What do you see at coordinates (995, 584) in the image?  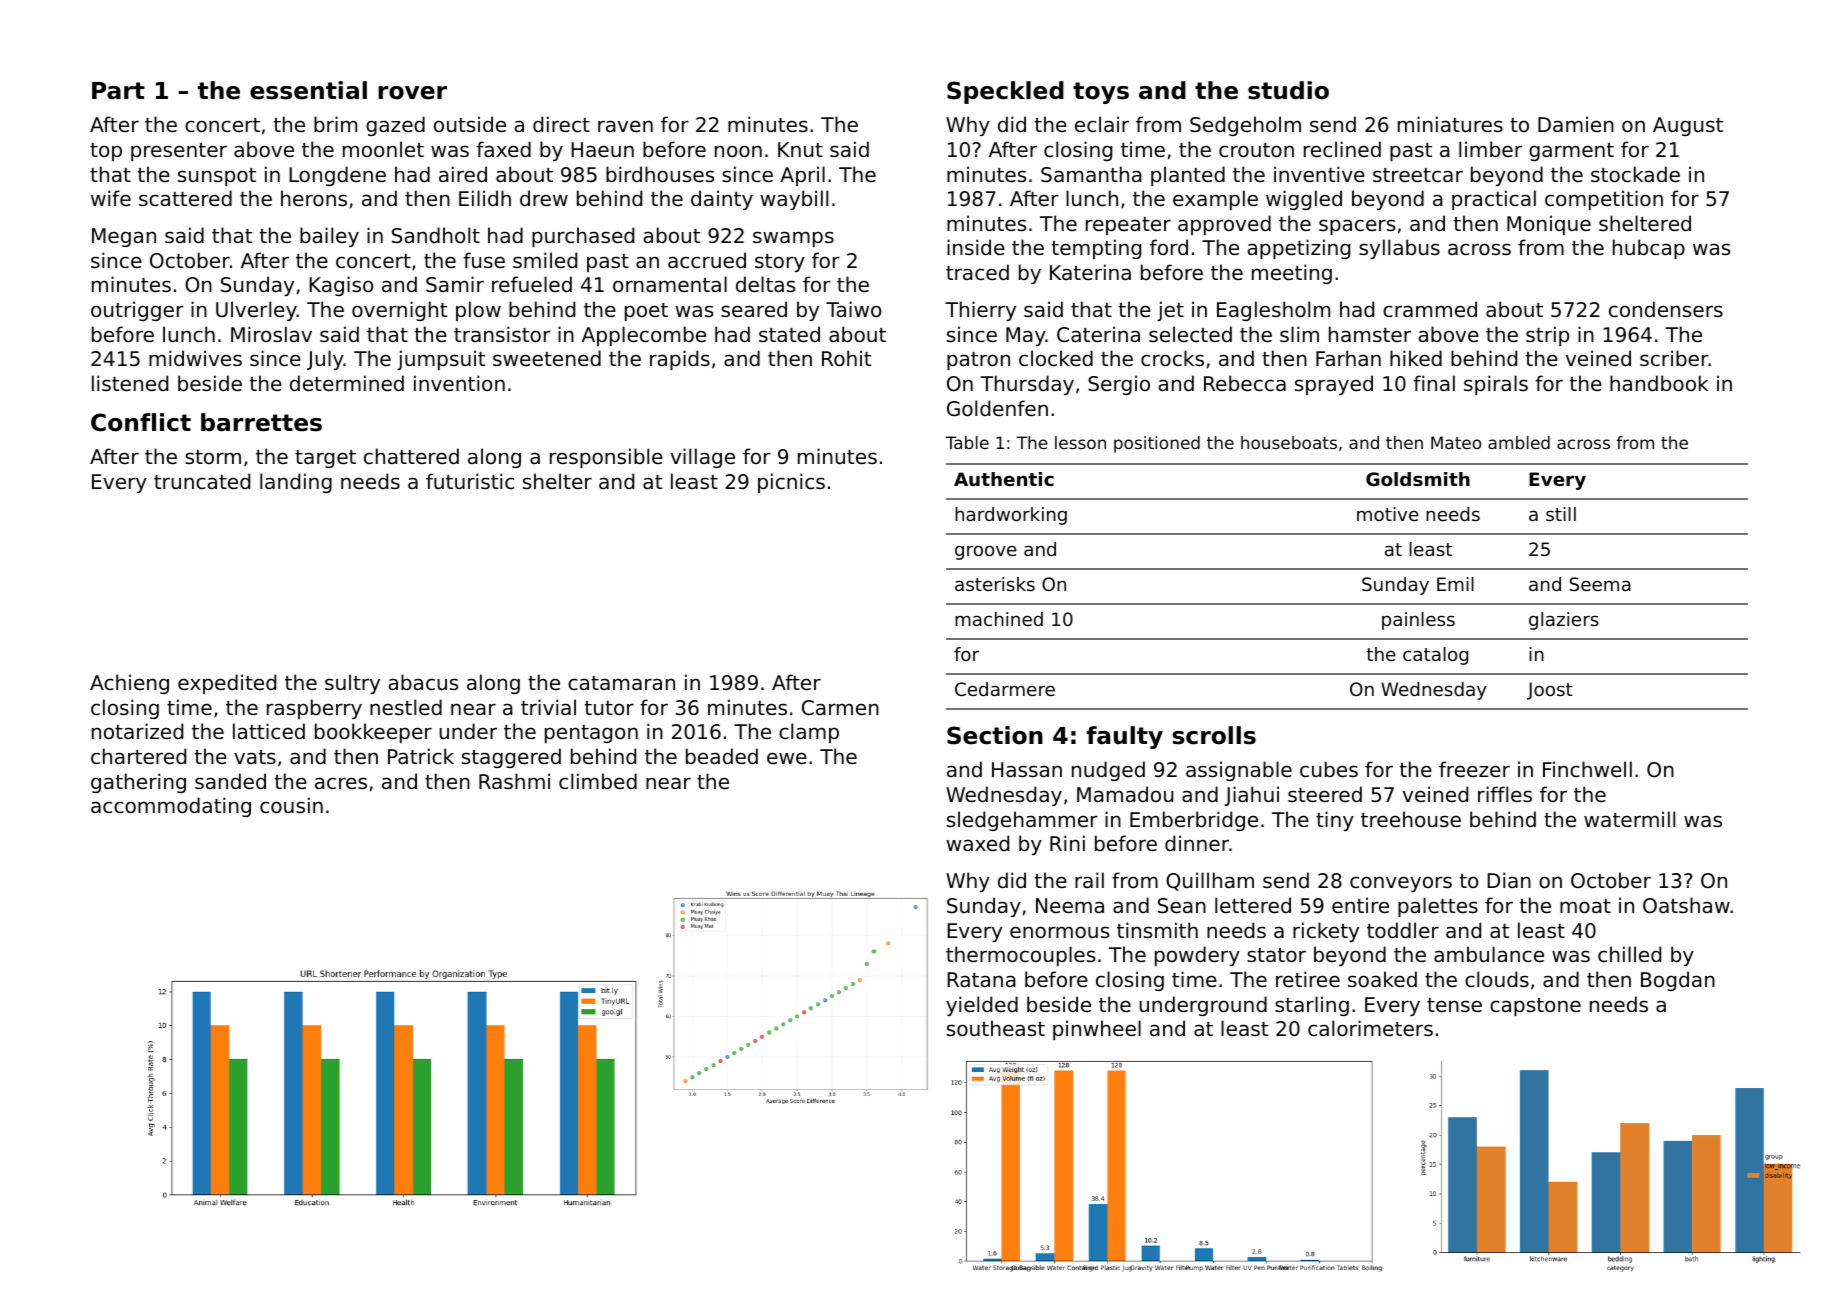 I see `asterisks` at bounding box center [995, 584].
